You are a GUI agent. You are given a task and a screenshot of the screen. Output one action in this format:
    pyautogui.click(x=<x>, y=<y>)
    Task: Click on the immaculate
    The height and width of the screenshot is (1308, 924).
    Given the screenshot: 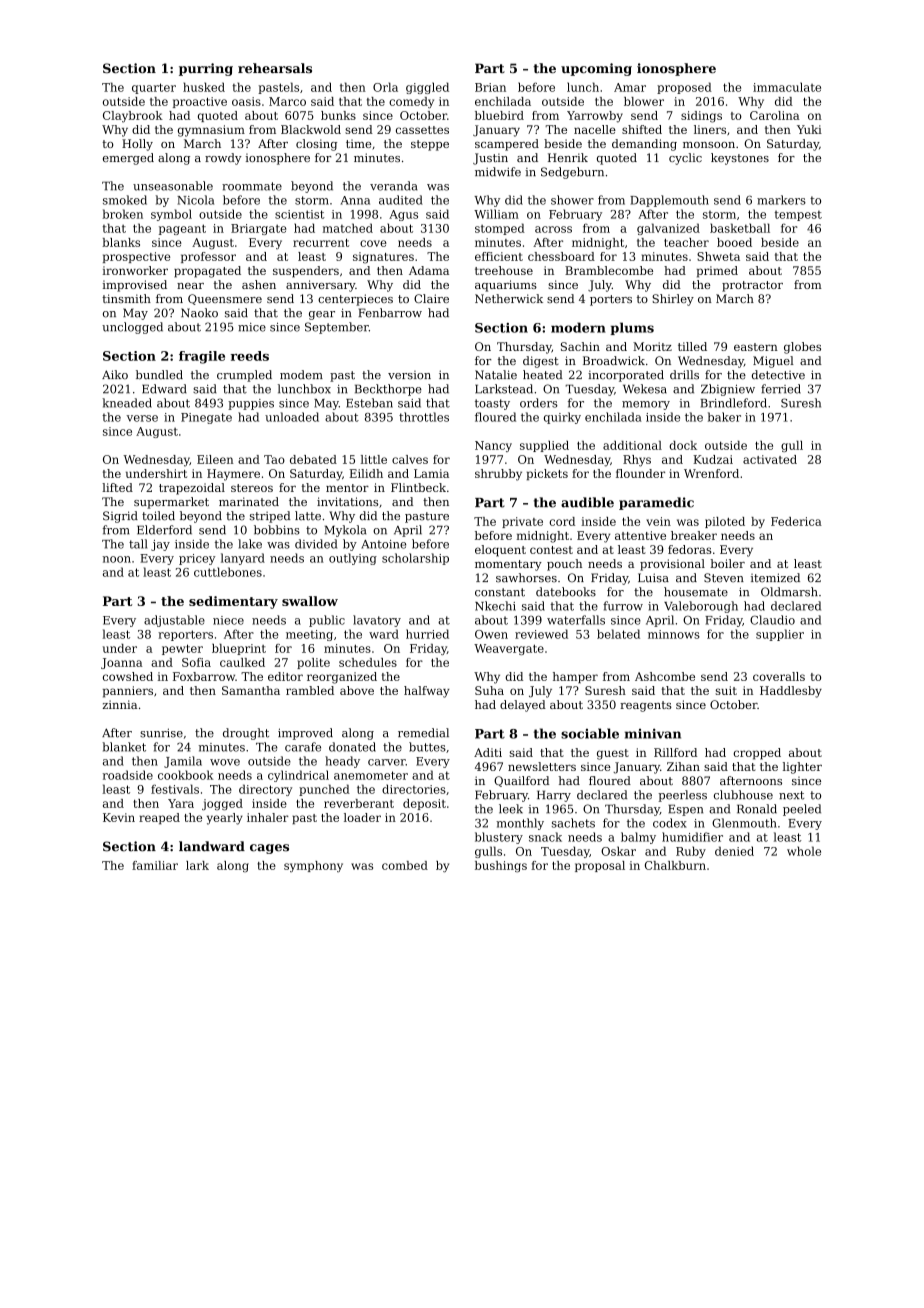 What is the action you would take?
    pyautogui.click(x=787, y=87)
